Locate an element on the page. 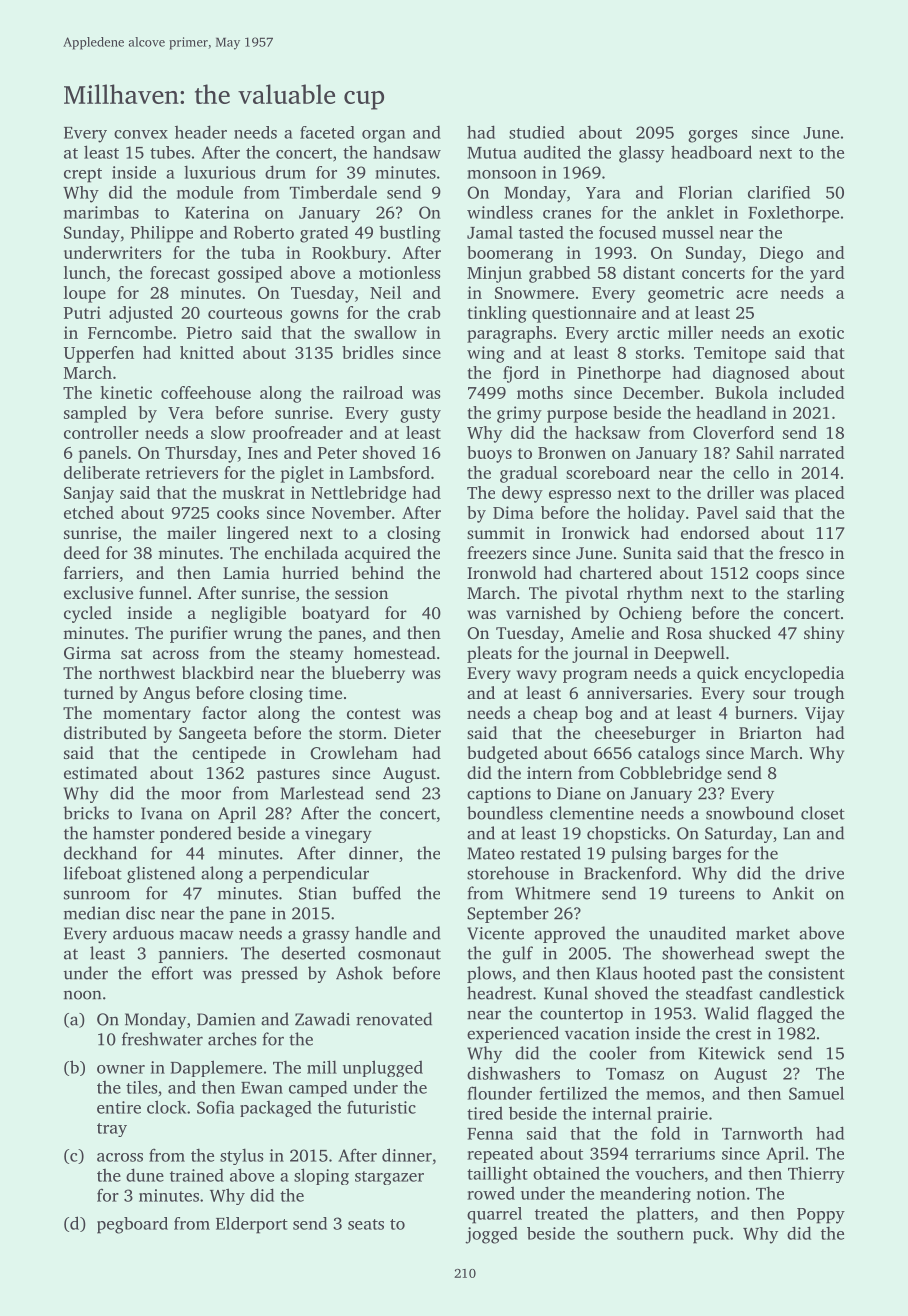  rowed is located at coordinates (491, 1193).
